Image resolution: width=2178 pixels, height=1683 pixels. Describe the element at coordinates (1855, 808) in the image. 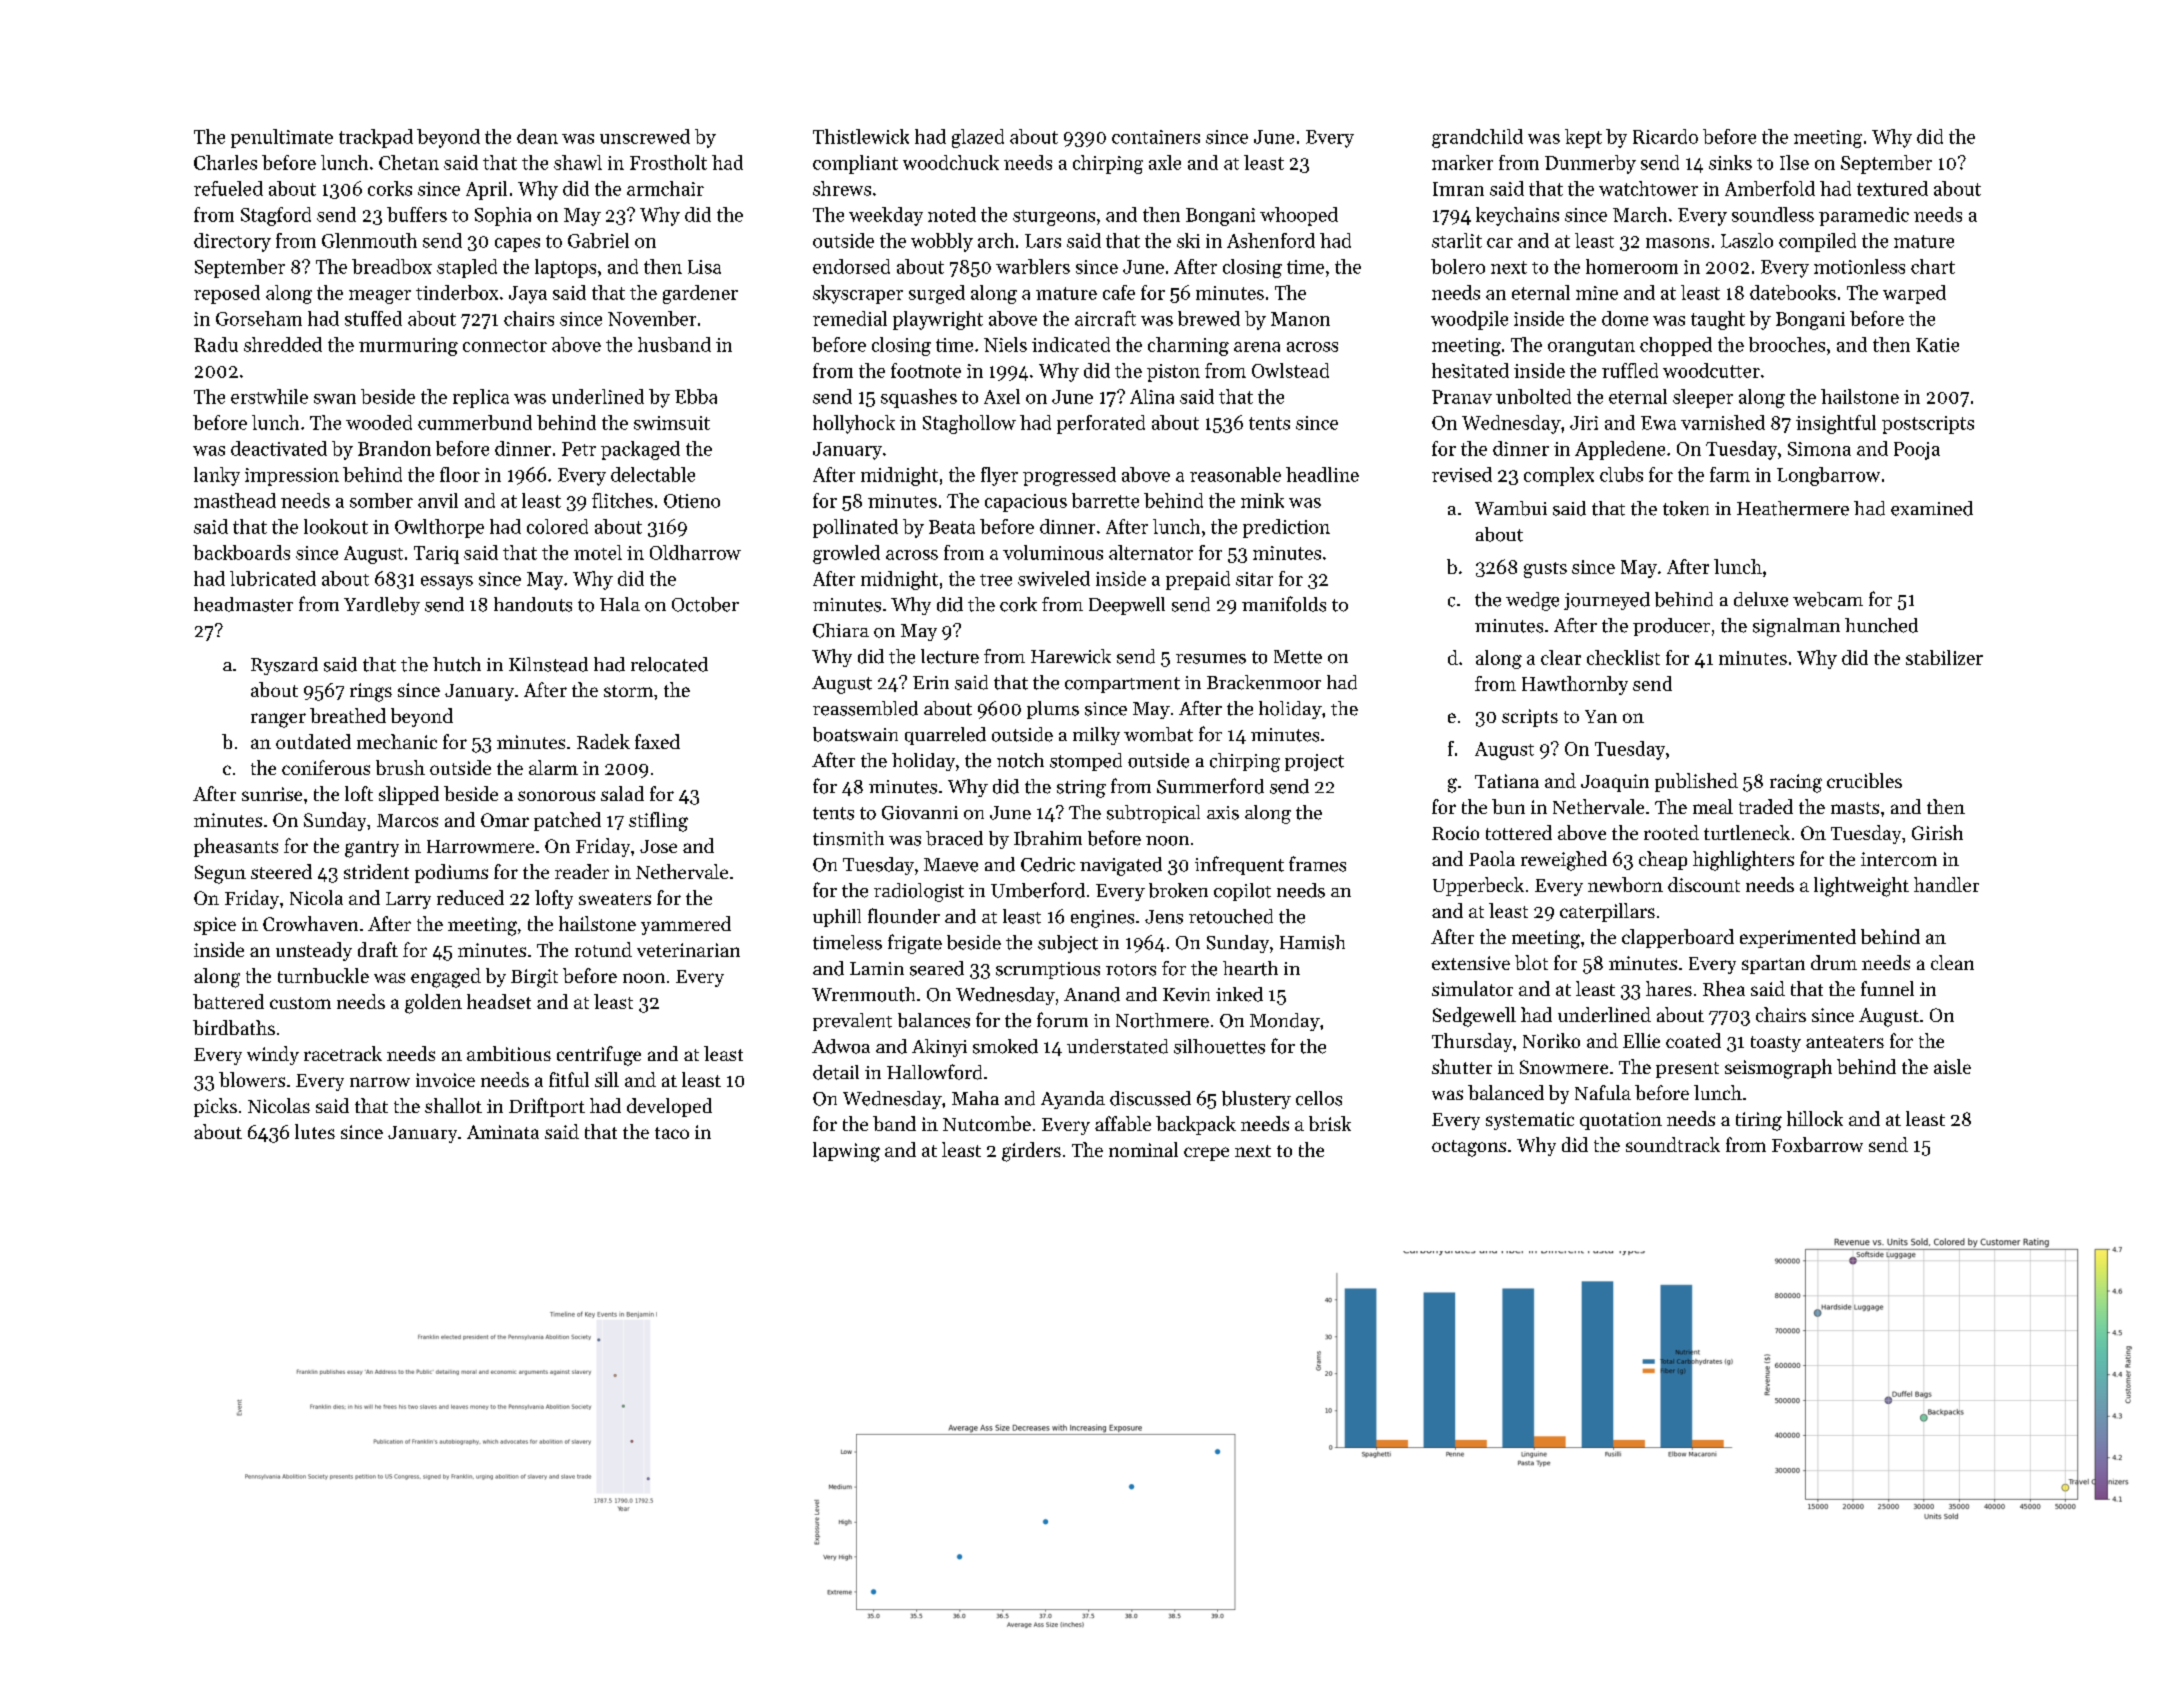

I see `masts` at that location.
